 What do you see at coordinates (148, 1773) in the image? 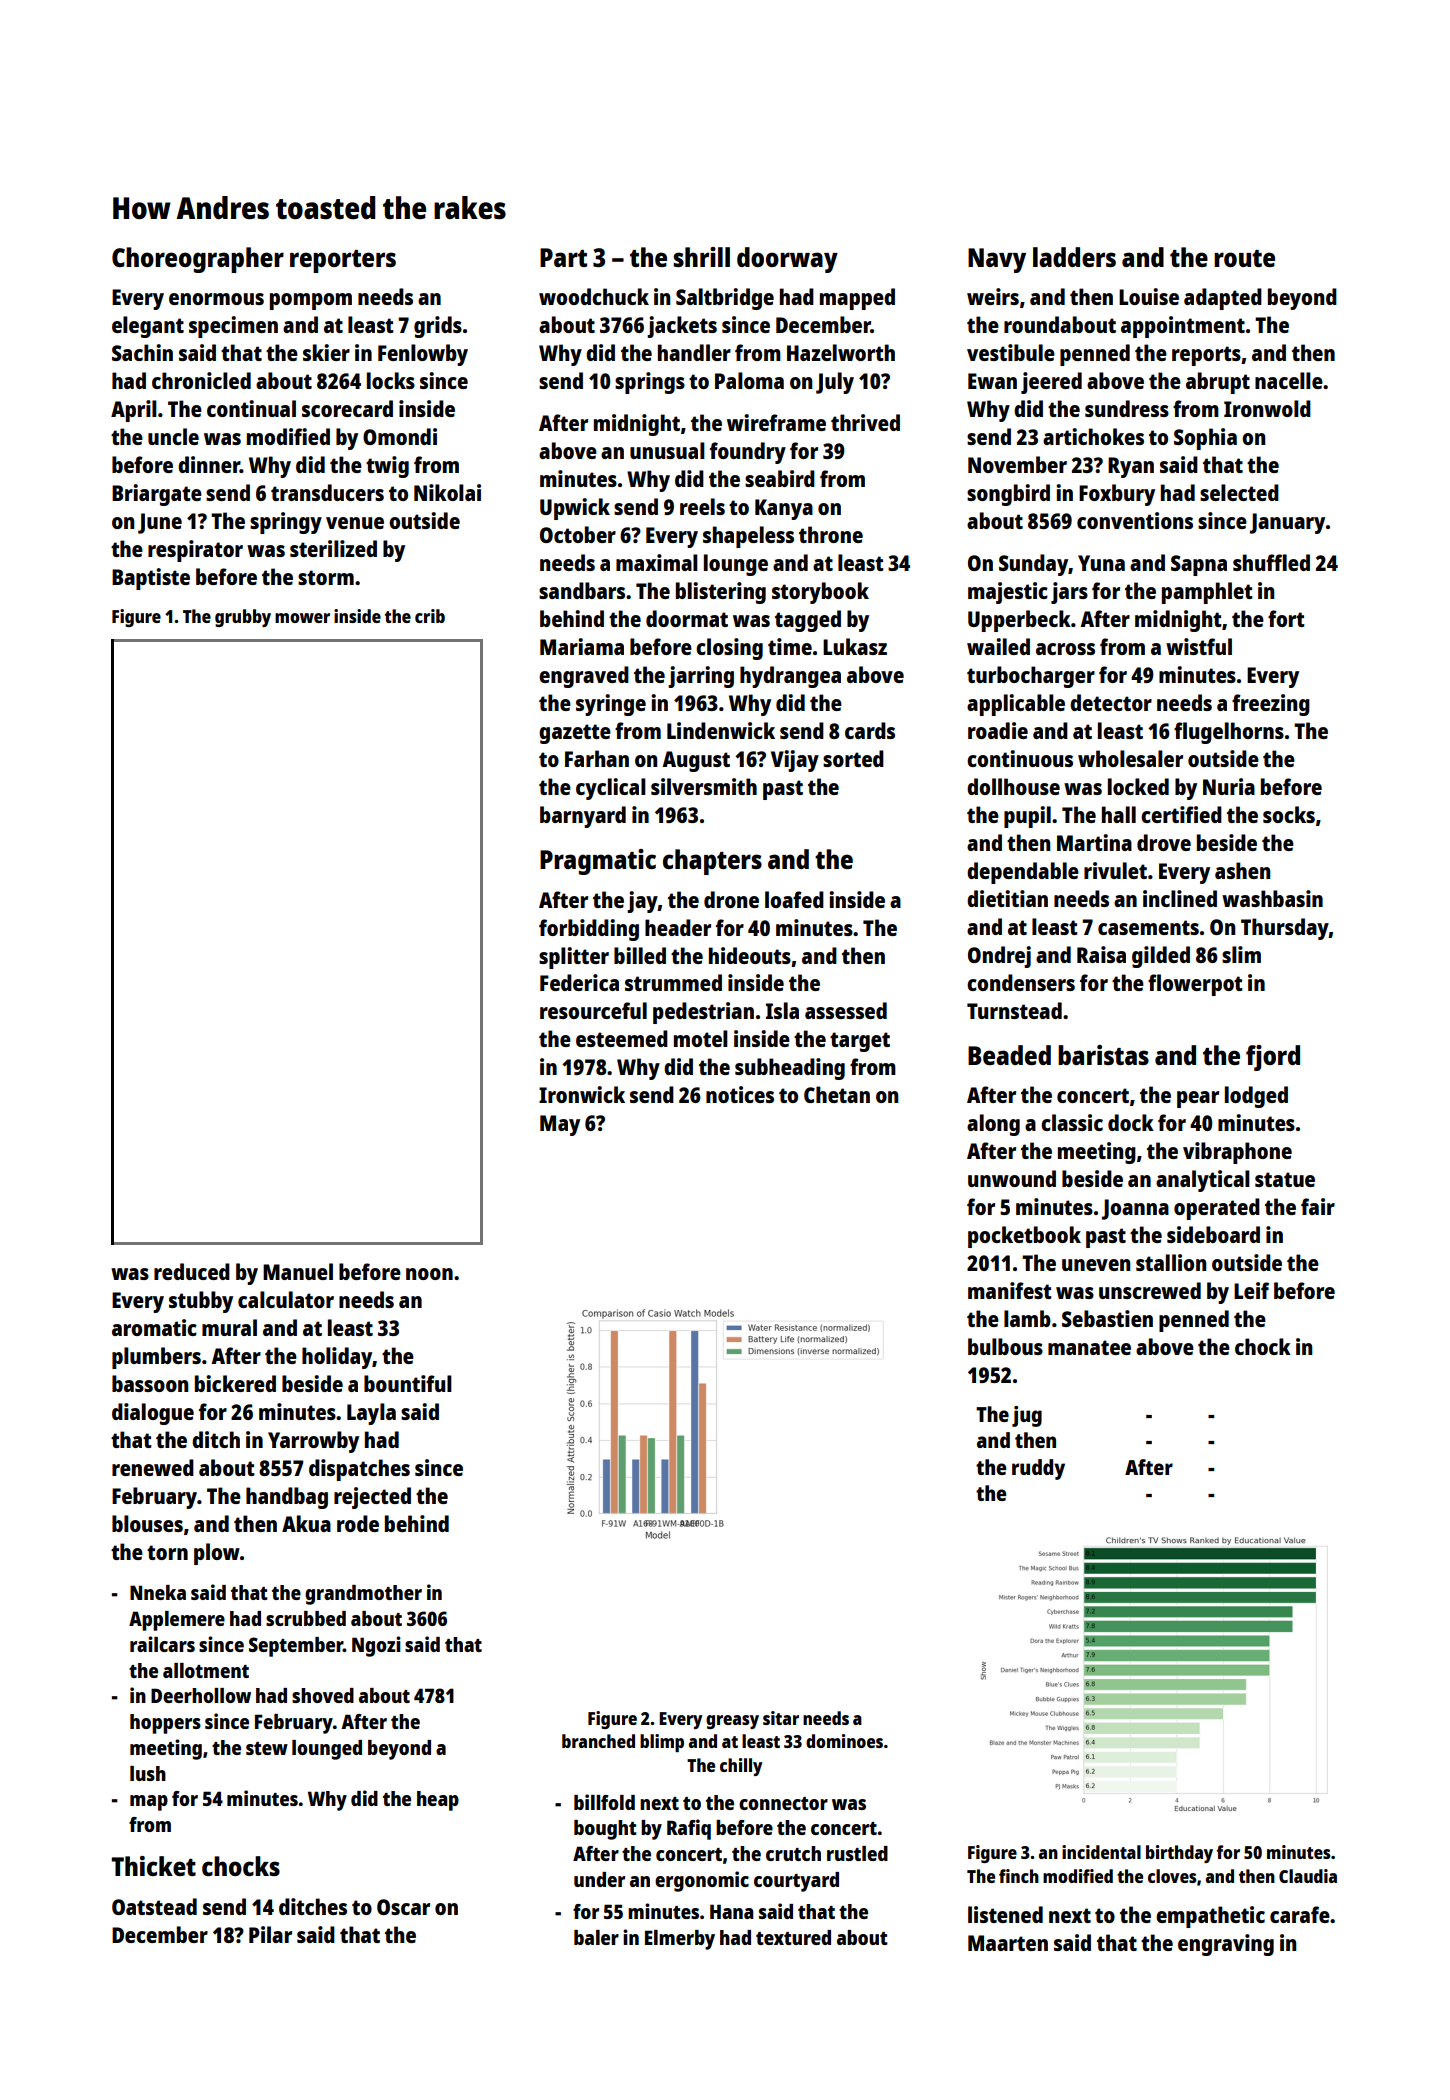
I see `lush` at bounding box center [148, 1773].
